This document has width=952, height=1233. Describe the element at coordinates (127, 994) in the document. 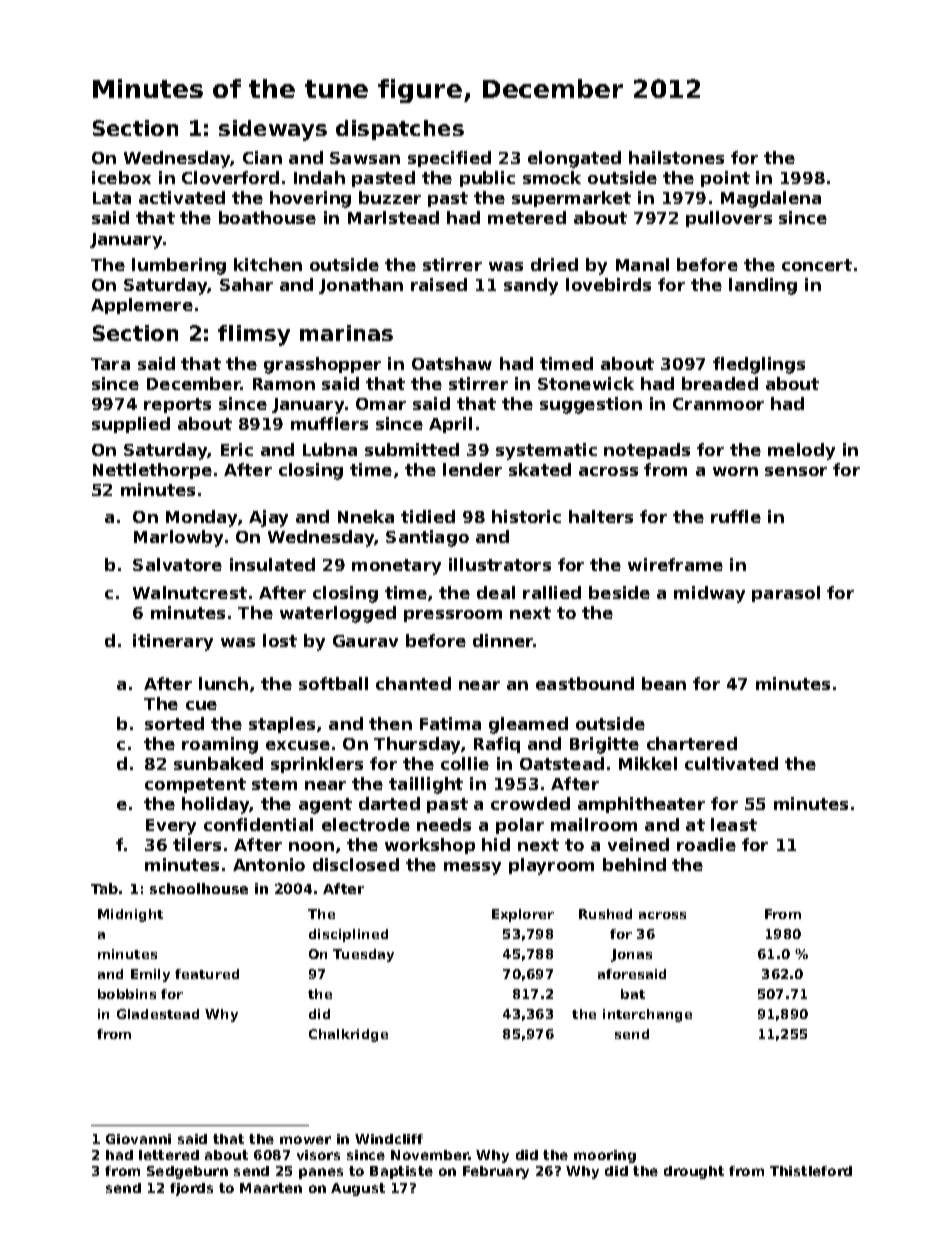

I see `bobbins` at that location.
